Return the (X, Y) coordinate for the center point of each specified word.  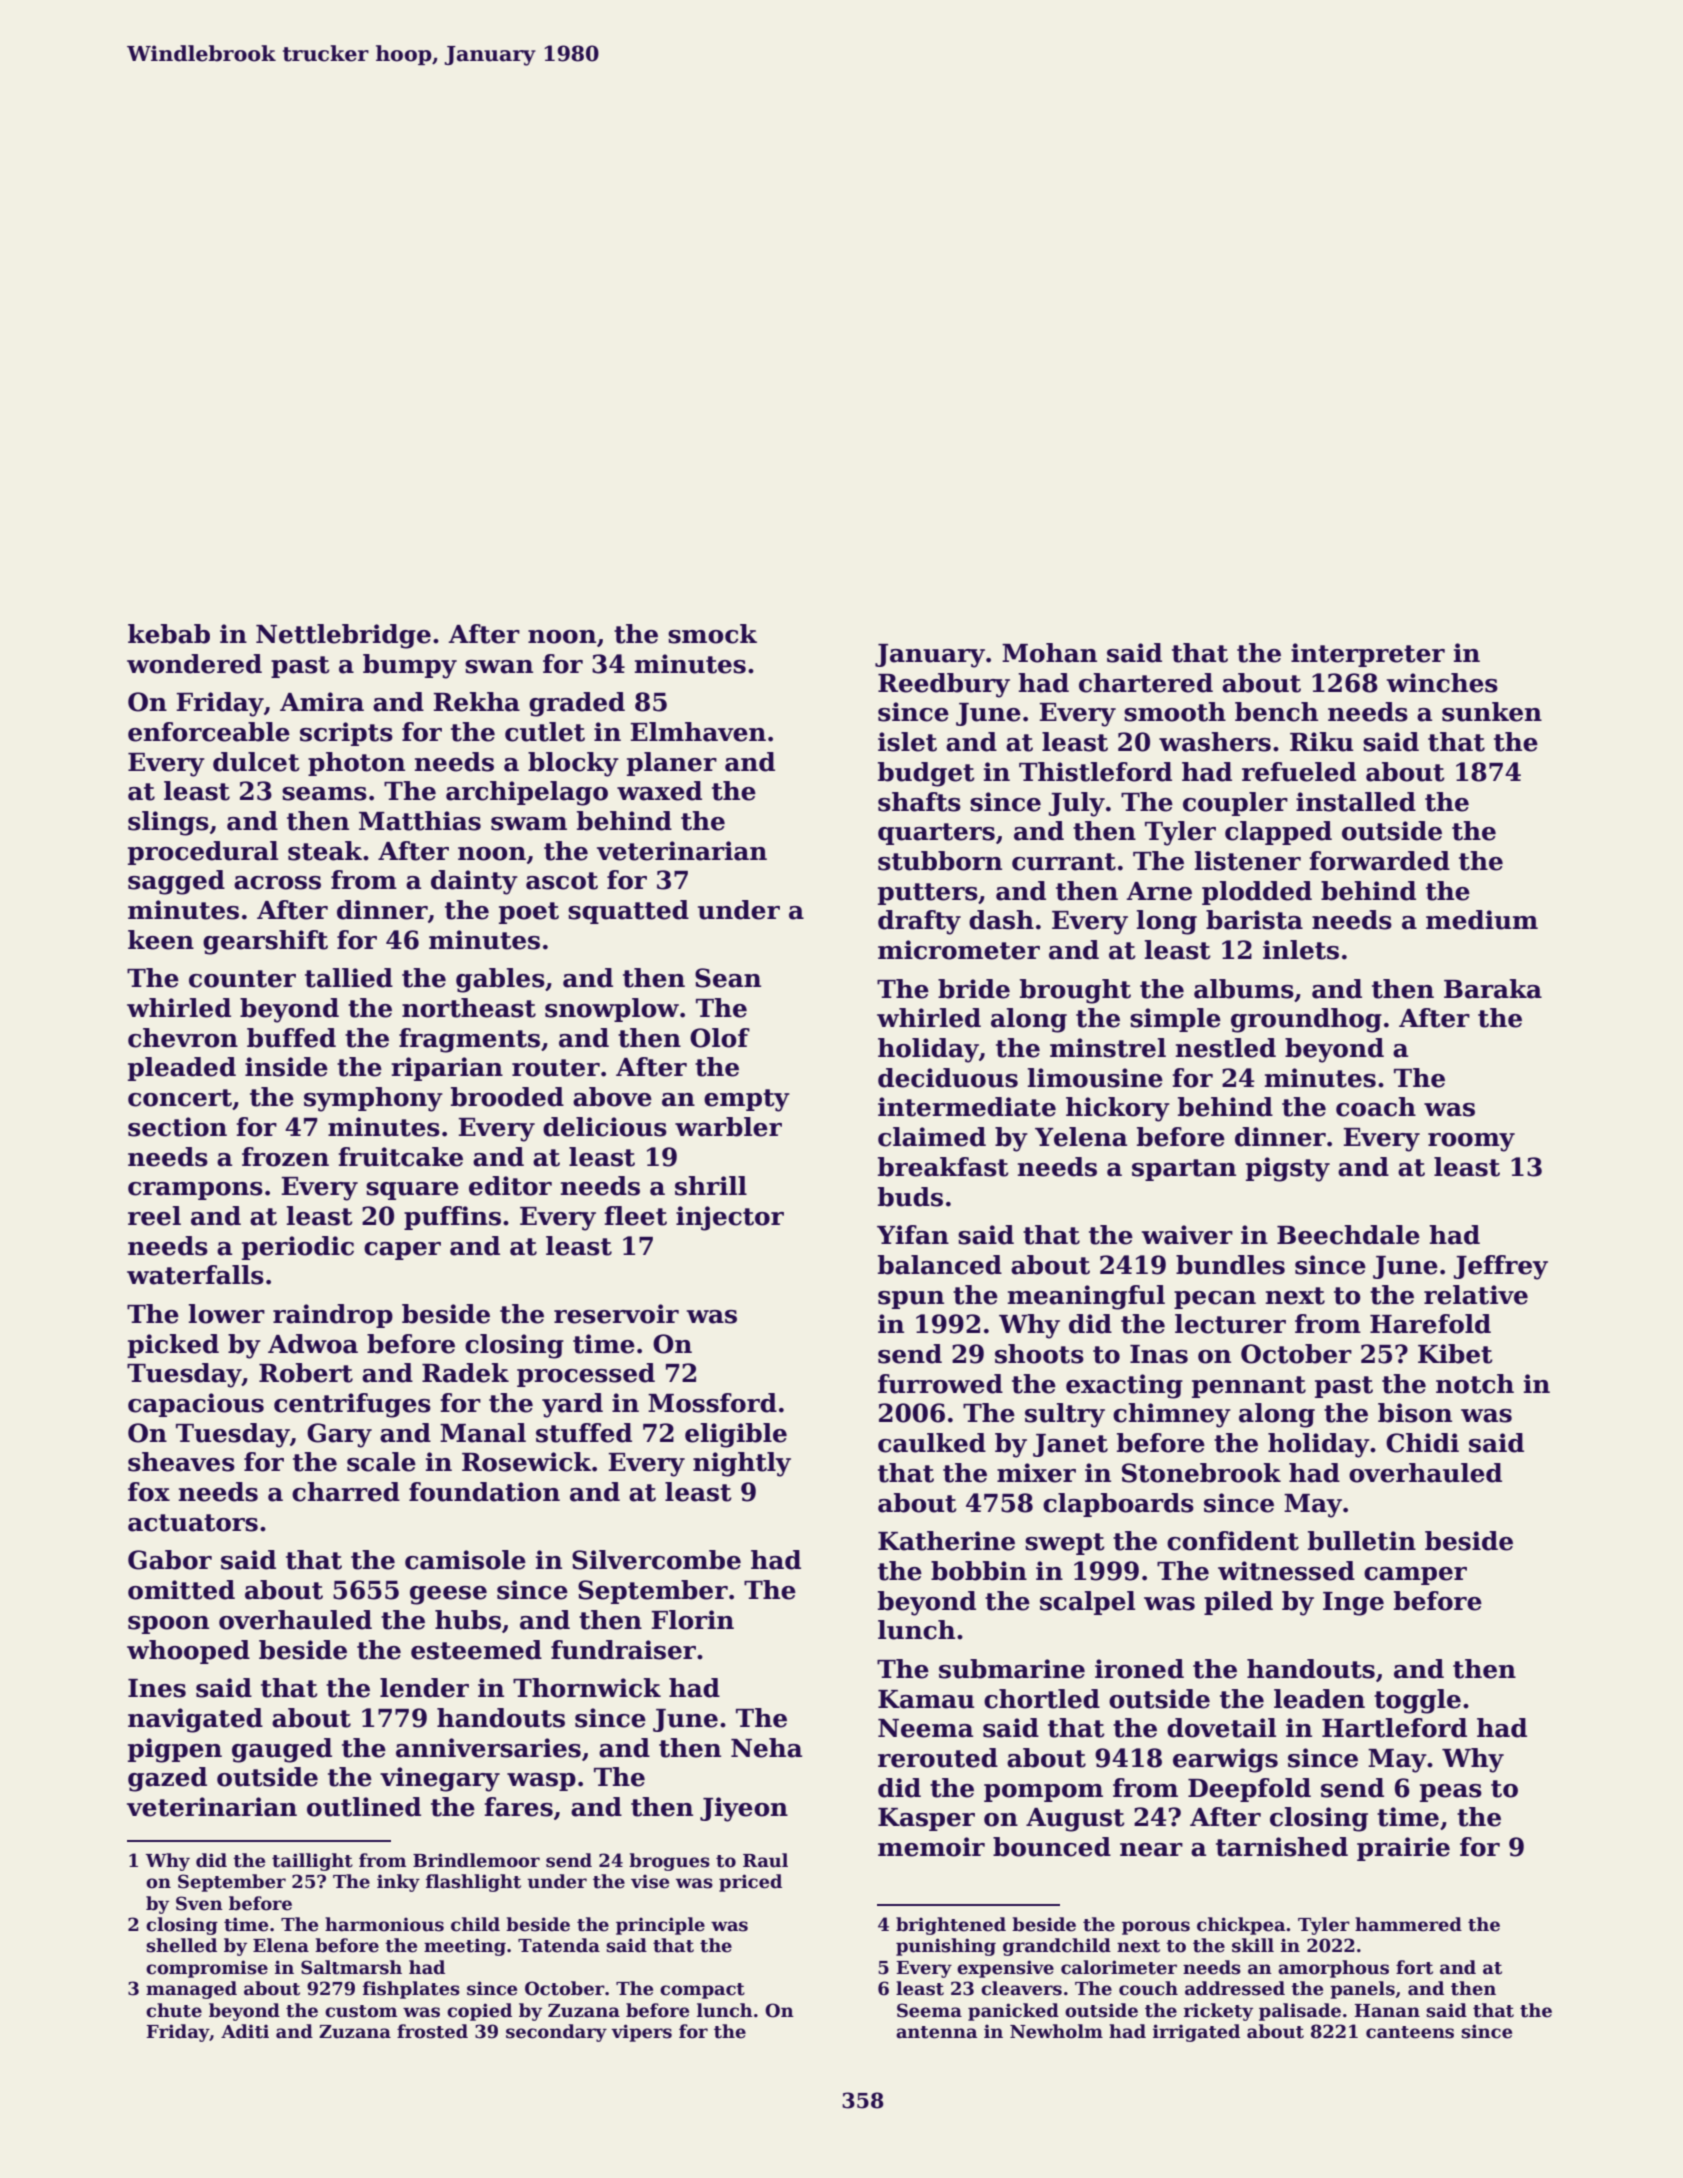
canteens (1410, 2032)
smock (712, 634)
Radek (465, 1373)
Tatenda (559, 1945)
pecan (1215, 1300)
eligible (736, 1435)
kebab (169, 634)
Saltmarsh (351, 1967)
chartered (1146, 683)
